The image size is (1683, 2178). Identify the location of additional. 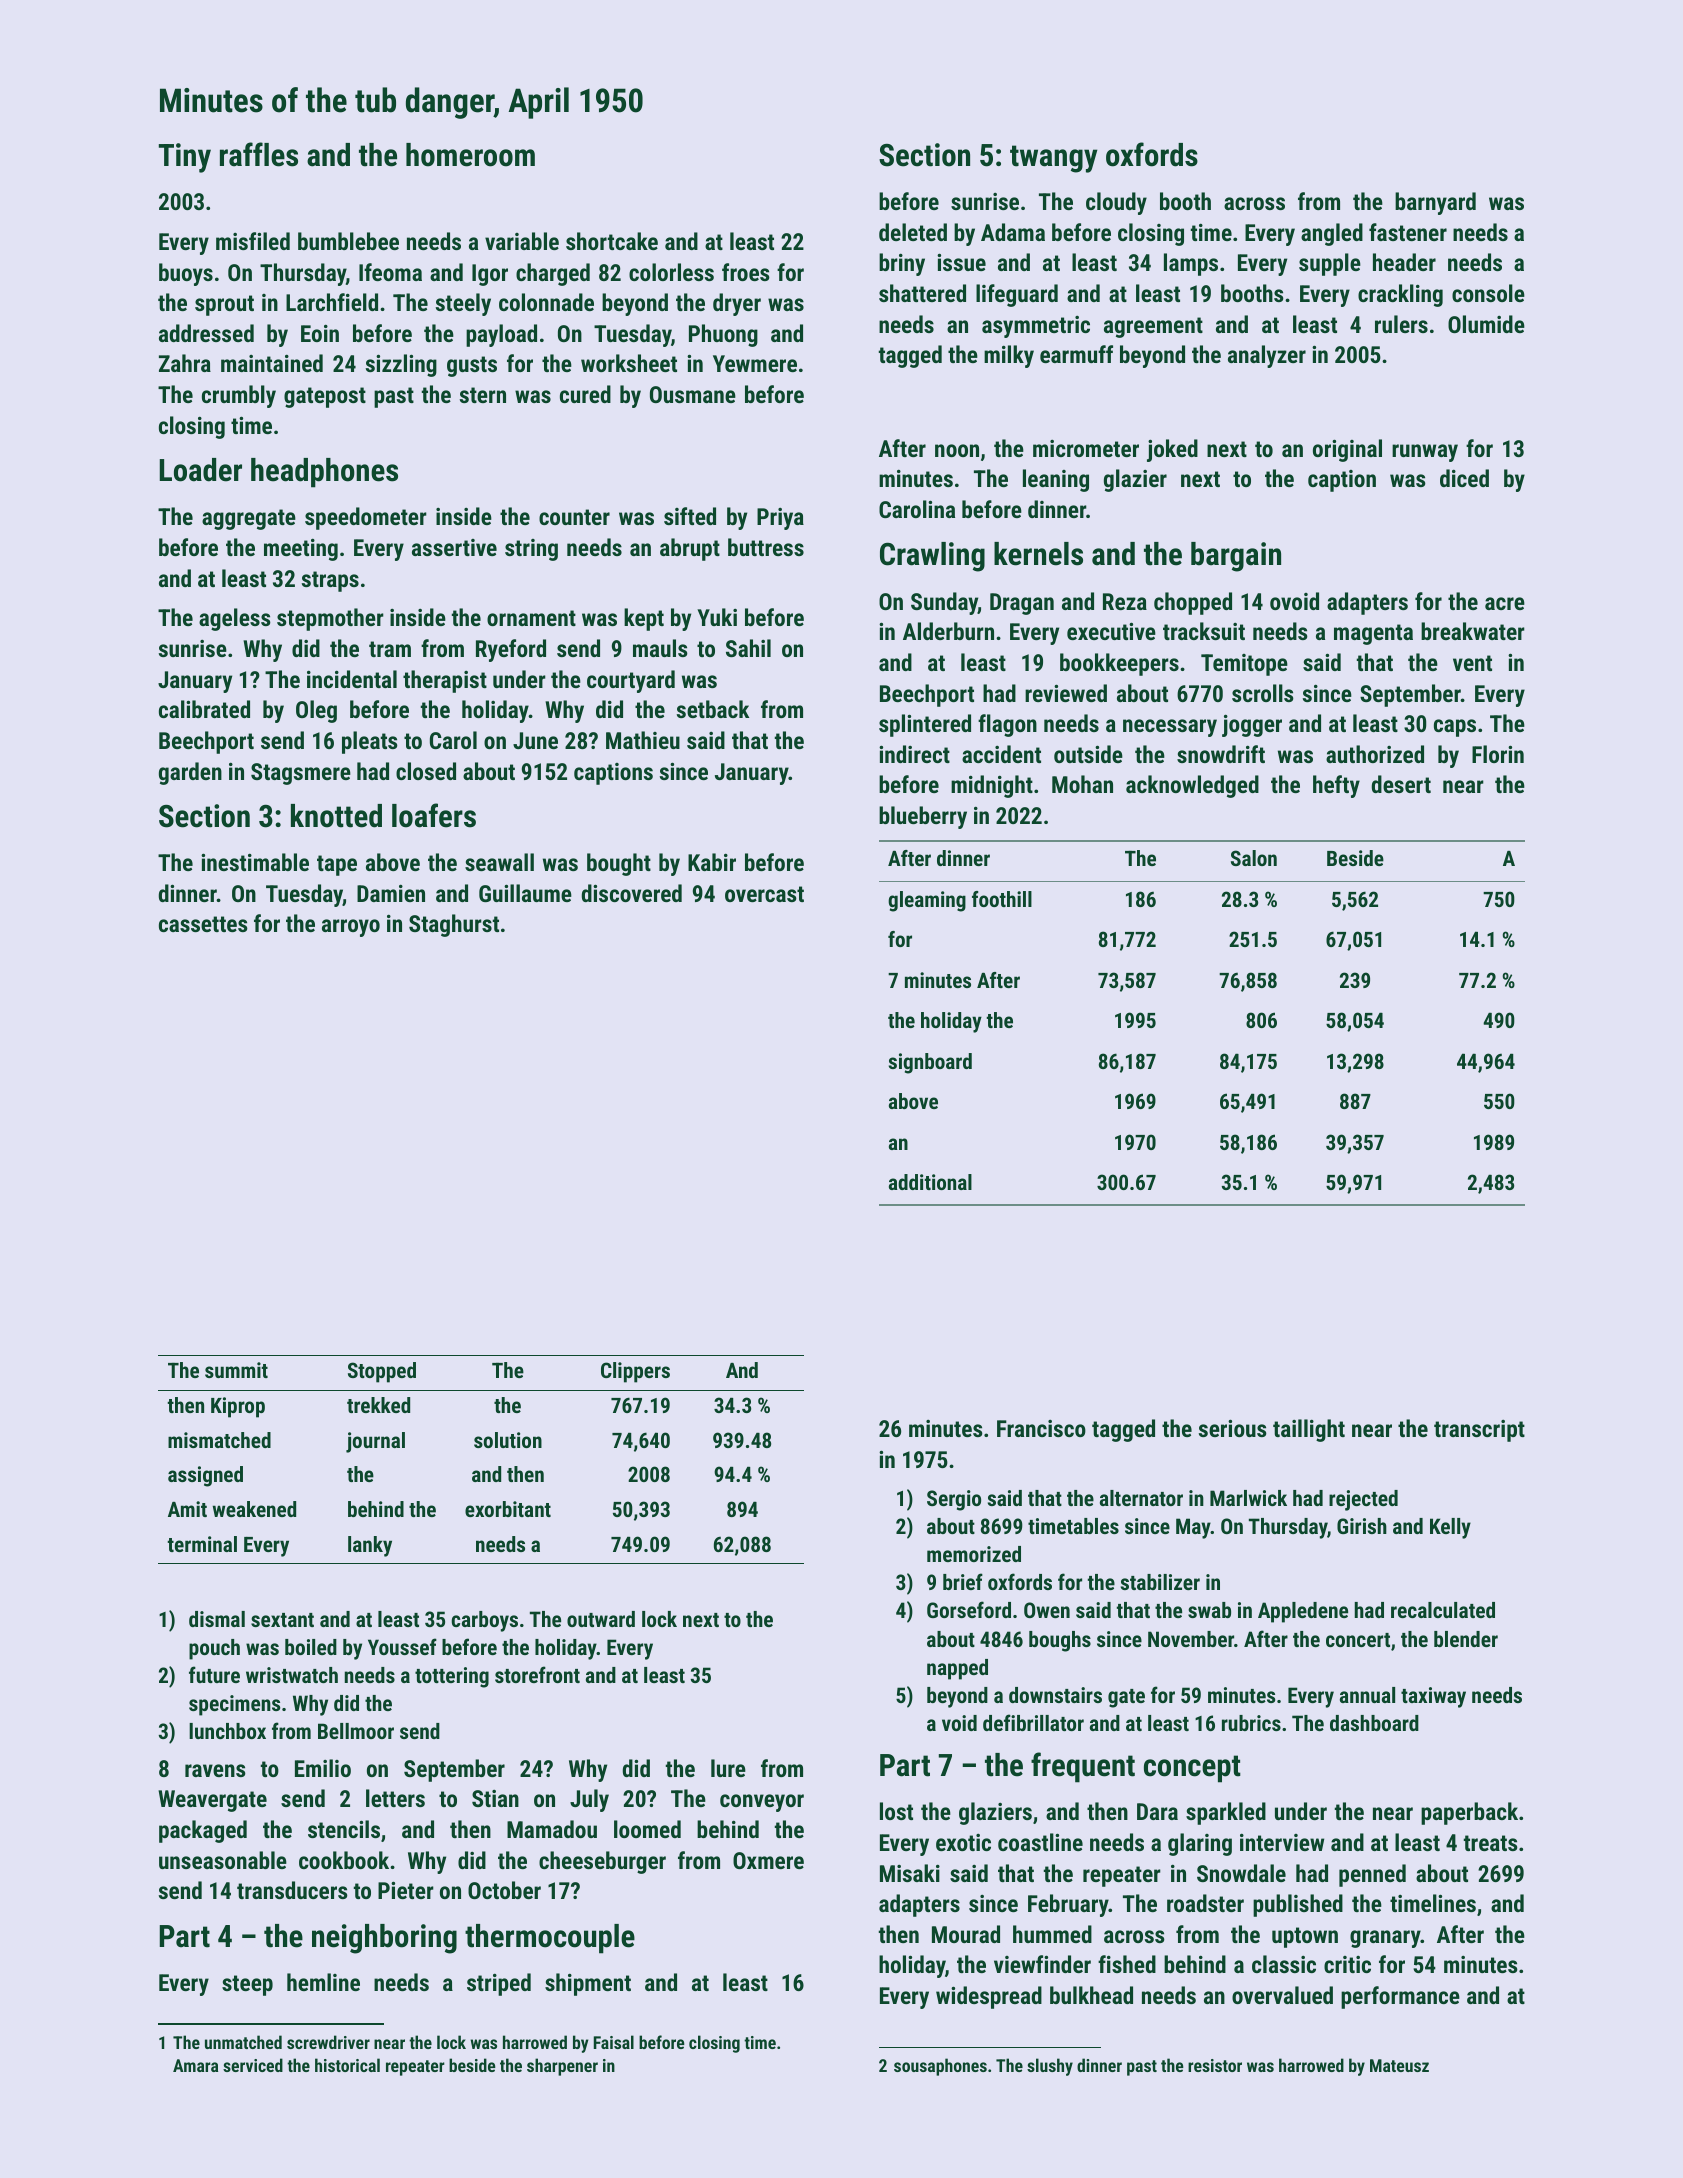
(930, 1182).
